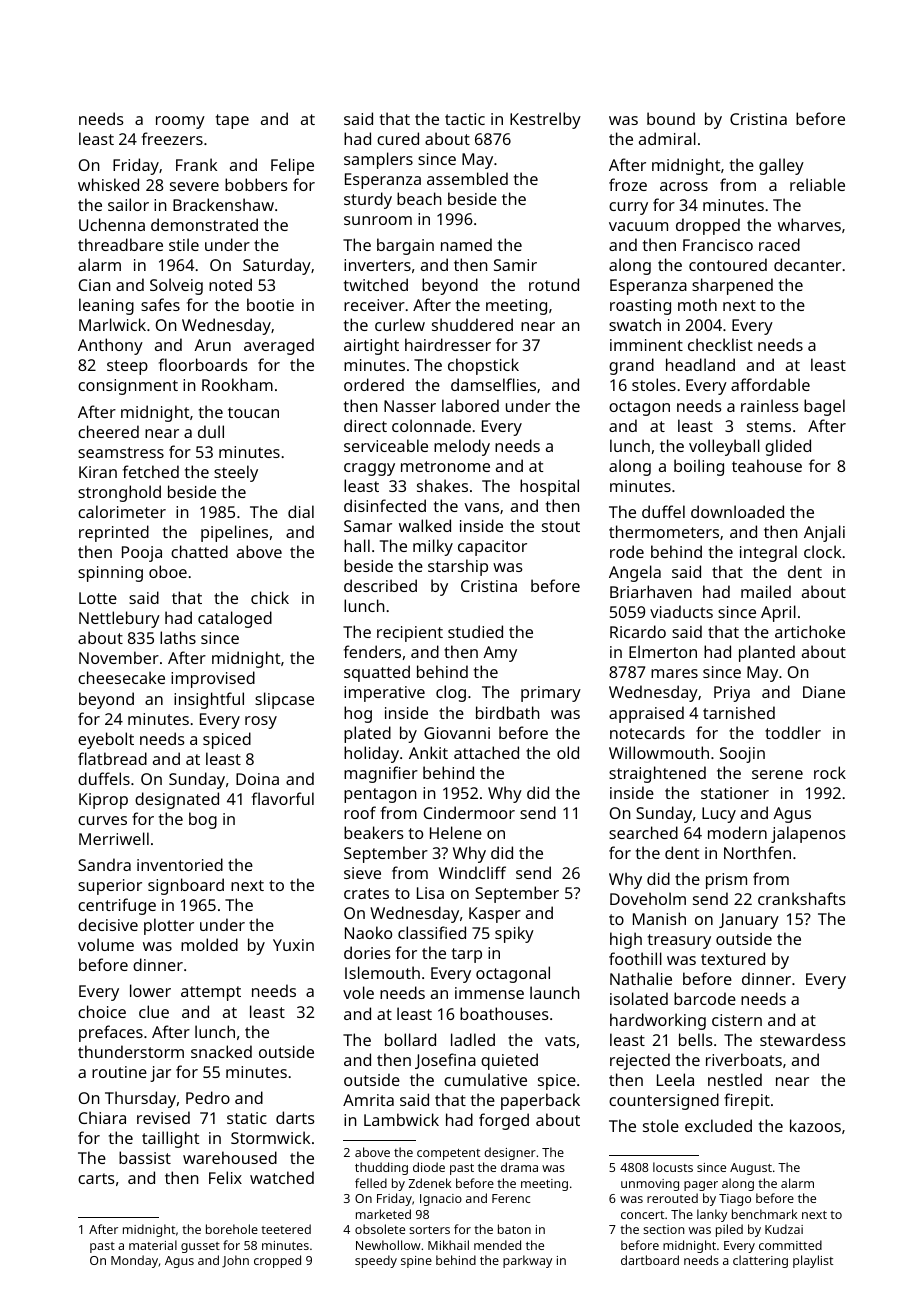 The width and height of the screenshot is (924, 1308). I want to click on inverters, so click(377, 265).
